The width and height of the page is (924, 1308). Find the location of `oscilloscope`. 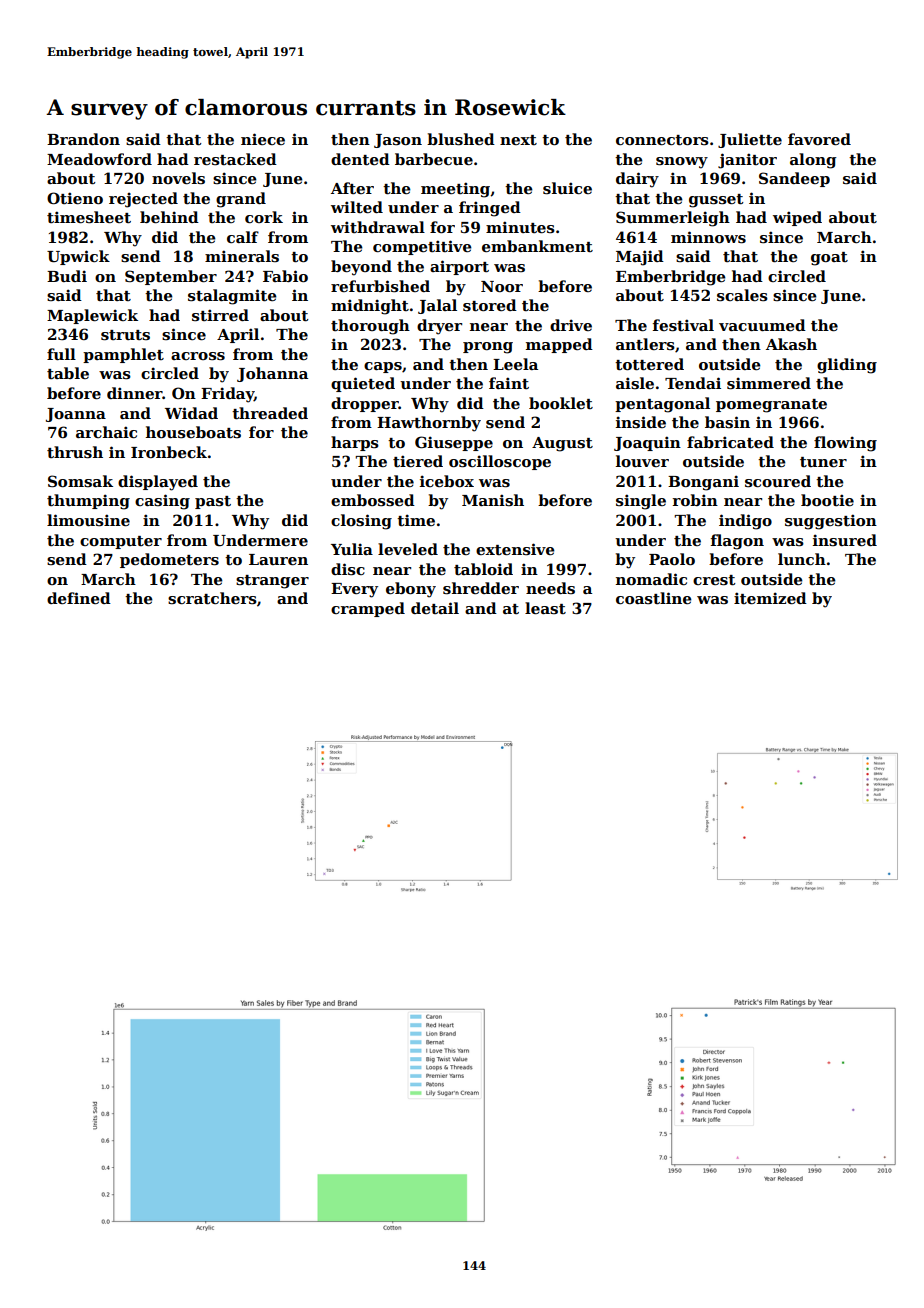

oscilloscope is located at coordinates (500, 462).
